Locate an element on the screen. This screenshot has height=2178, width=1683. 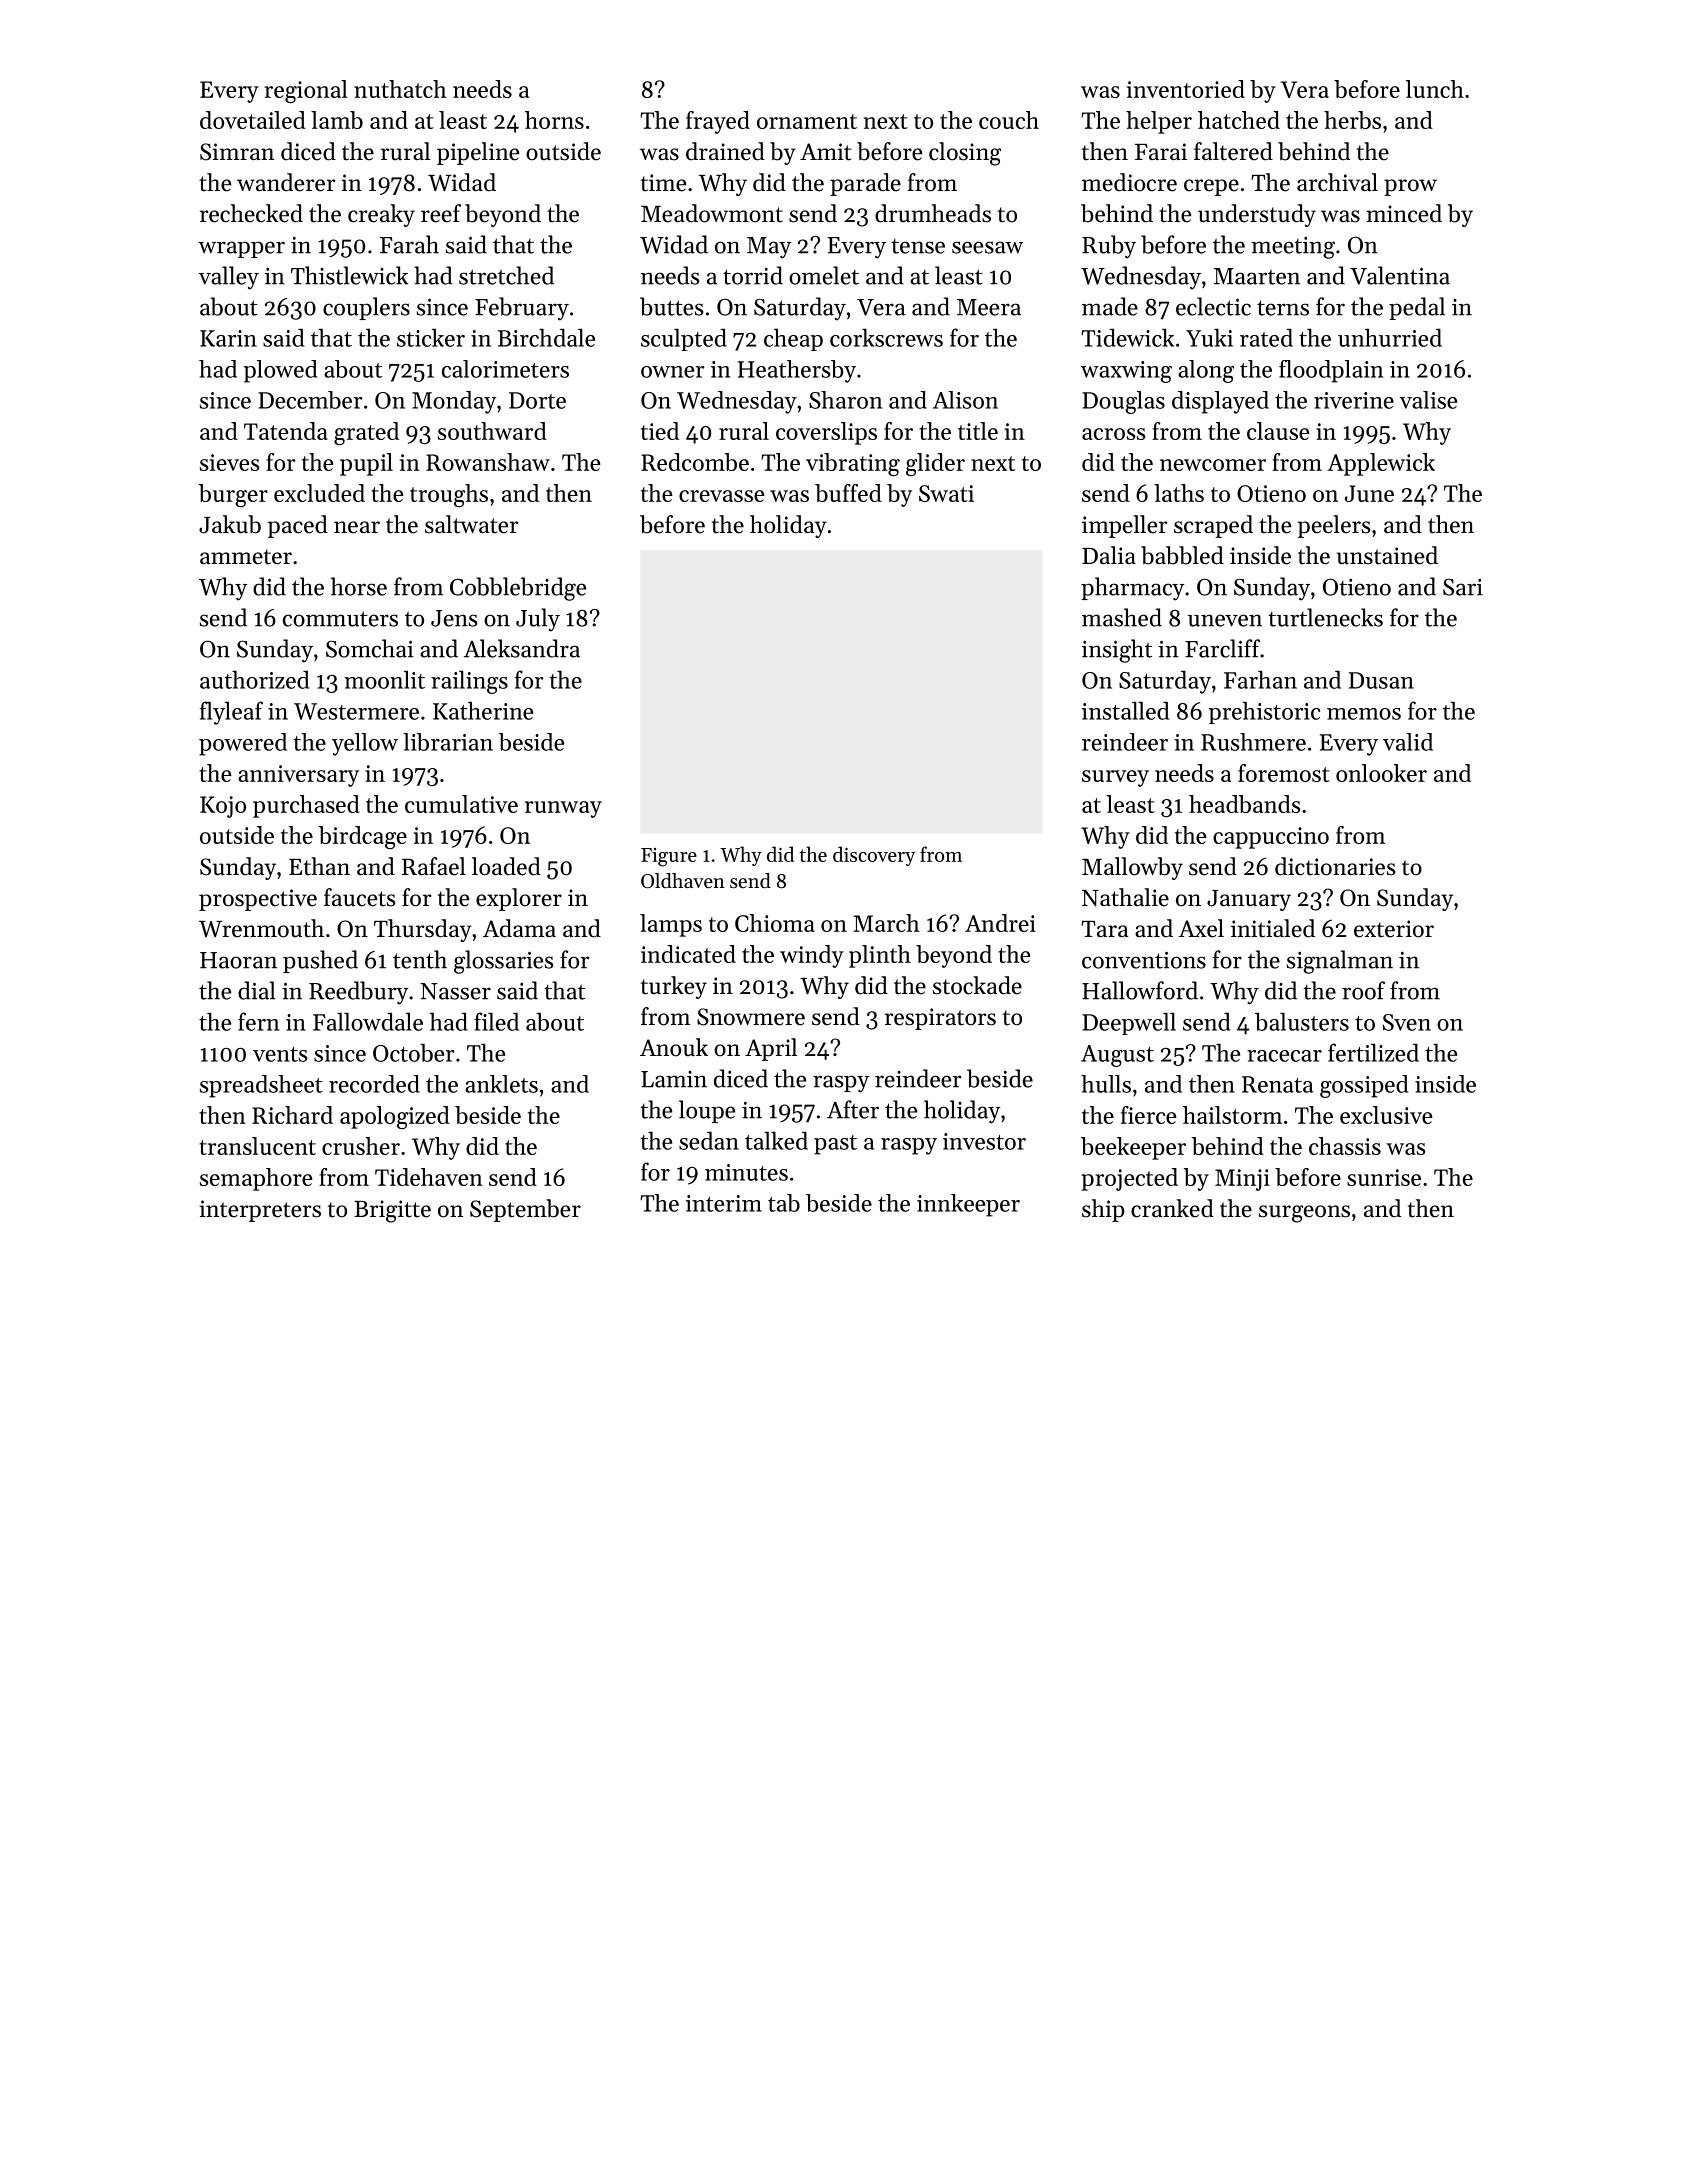
closing is located at coordinates (965, 154).
